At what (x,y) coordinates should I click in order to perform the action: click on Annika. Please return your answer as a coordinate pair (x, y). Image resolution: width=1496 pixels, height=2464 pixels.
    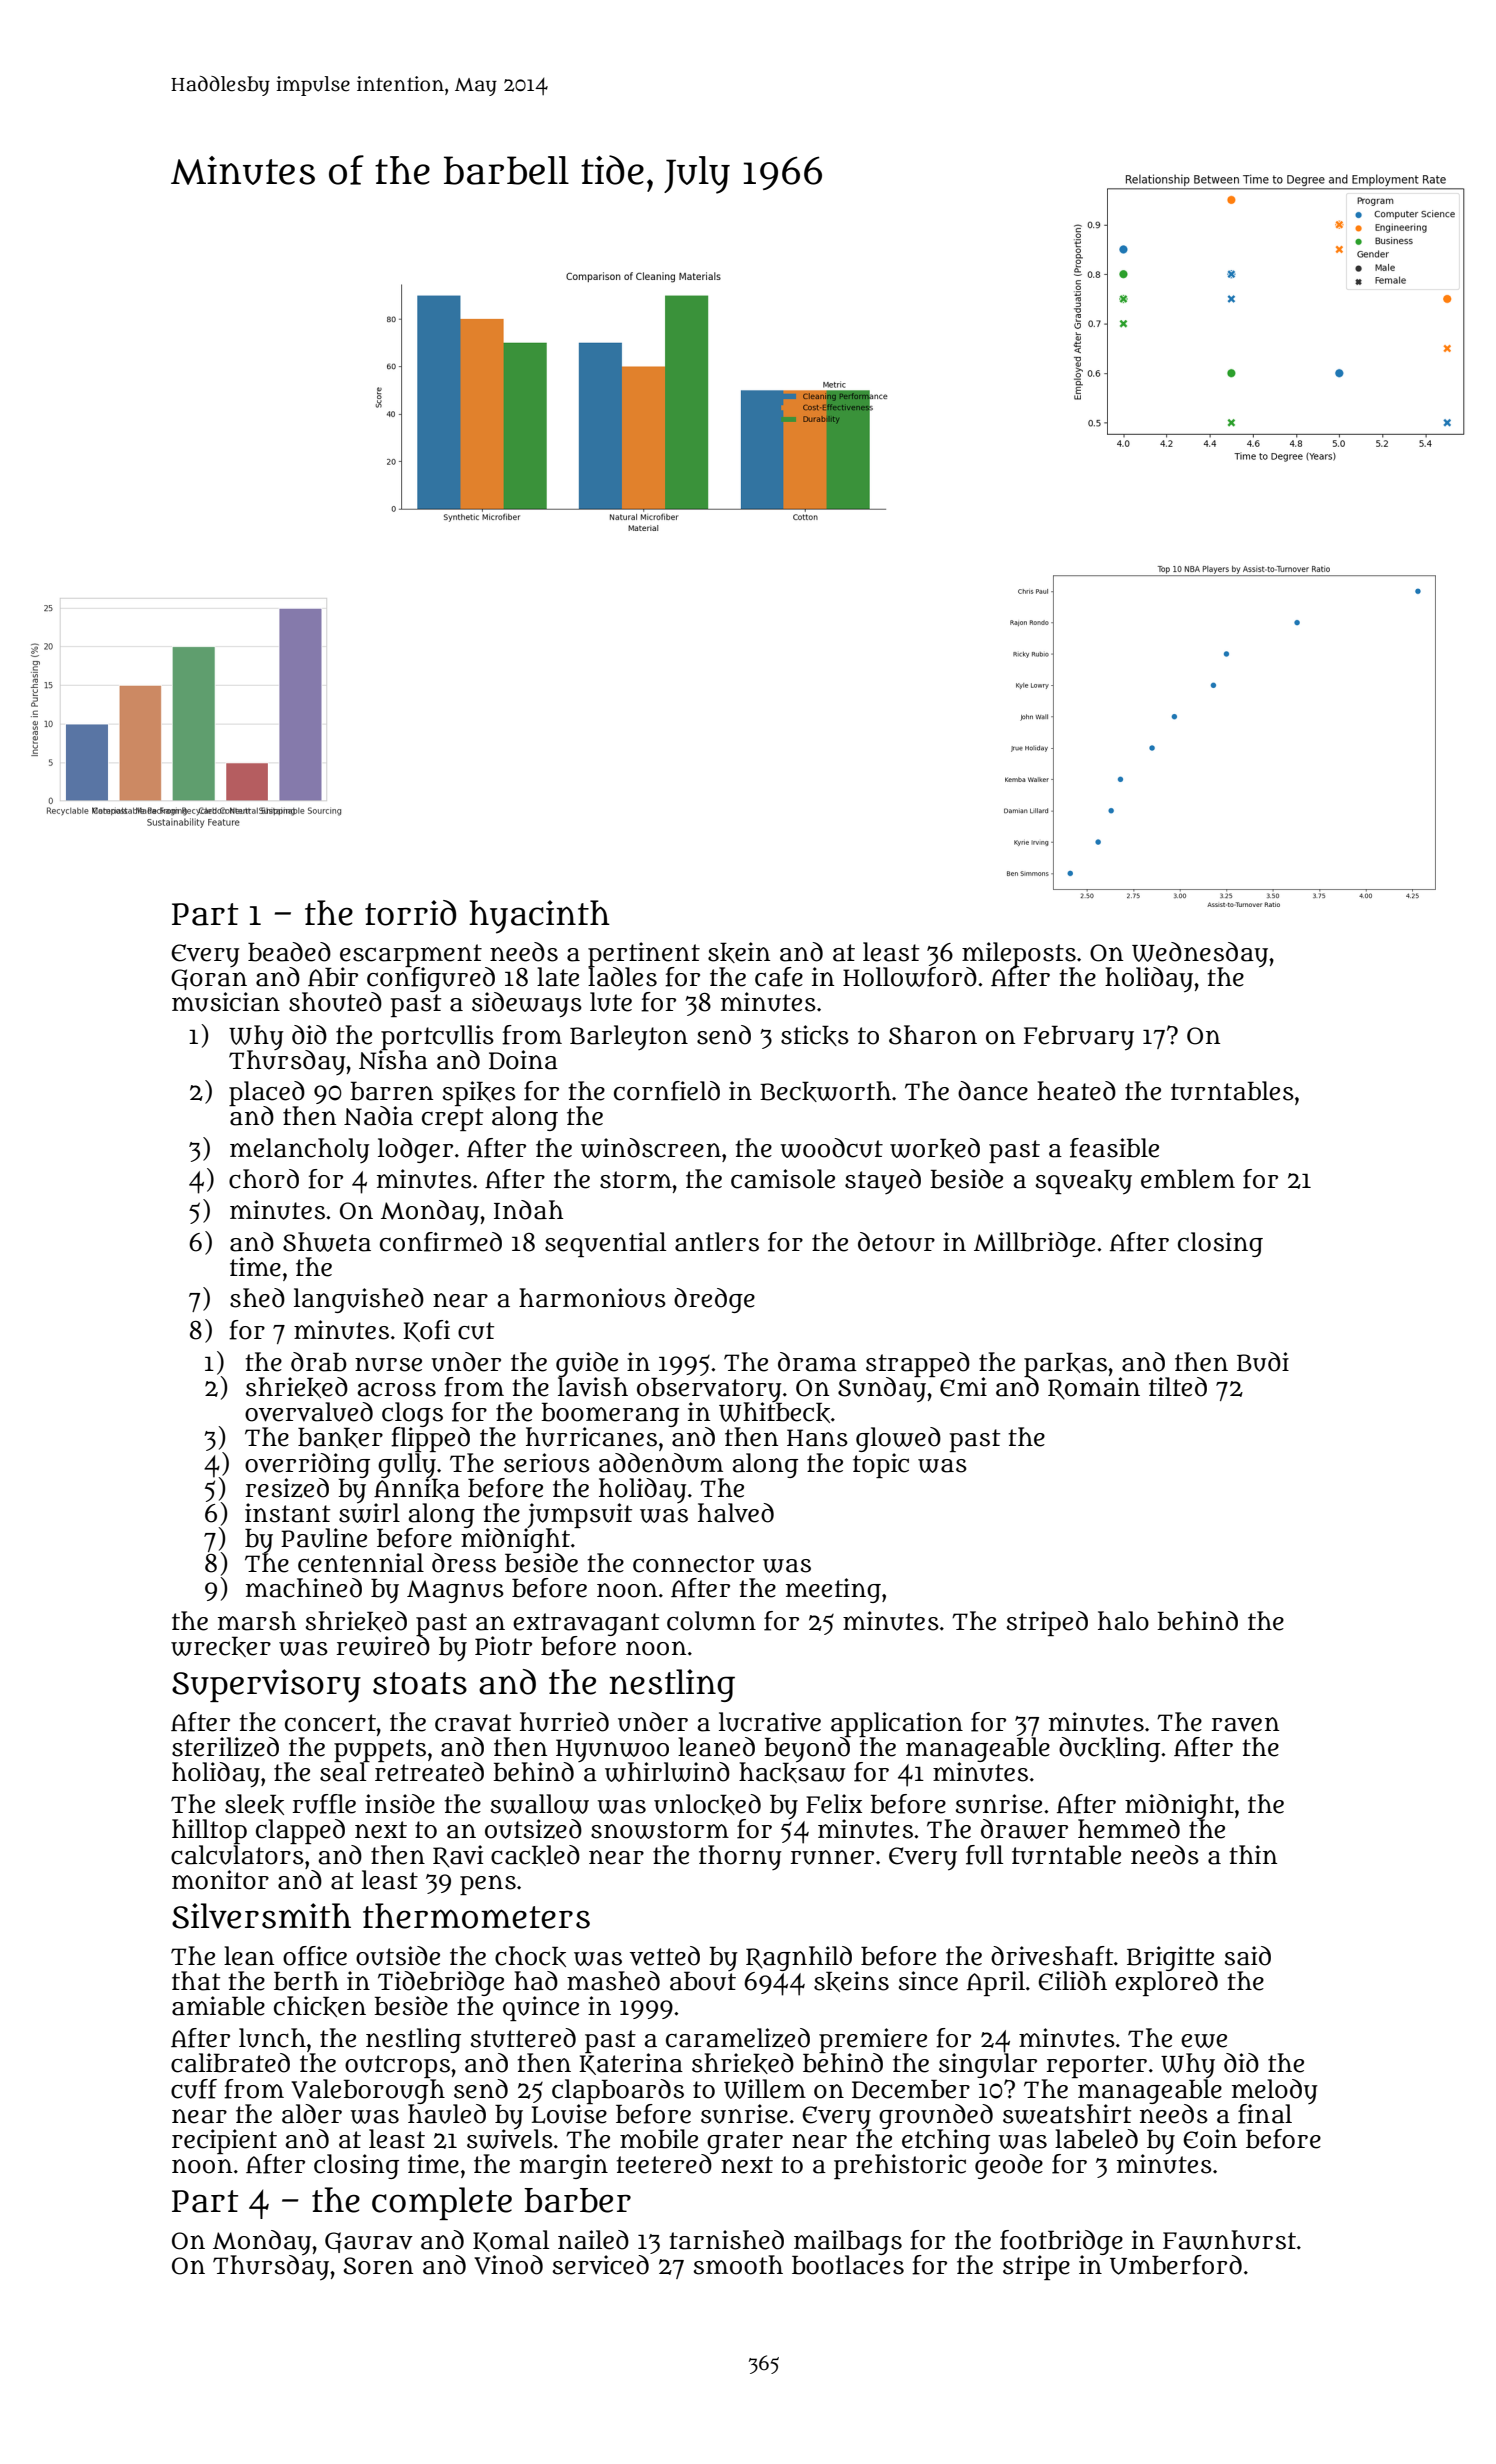
    Looking at the image, I should click on (417, 1488).
